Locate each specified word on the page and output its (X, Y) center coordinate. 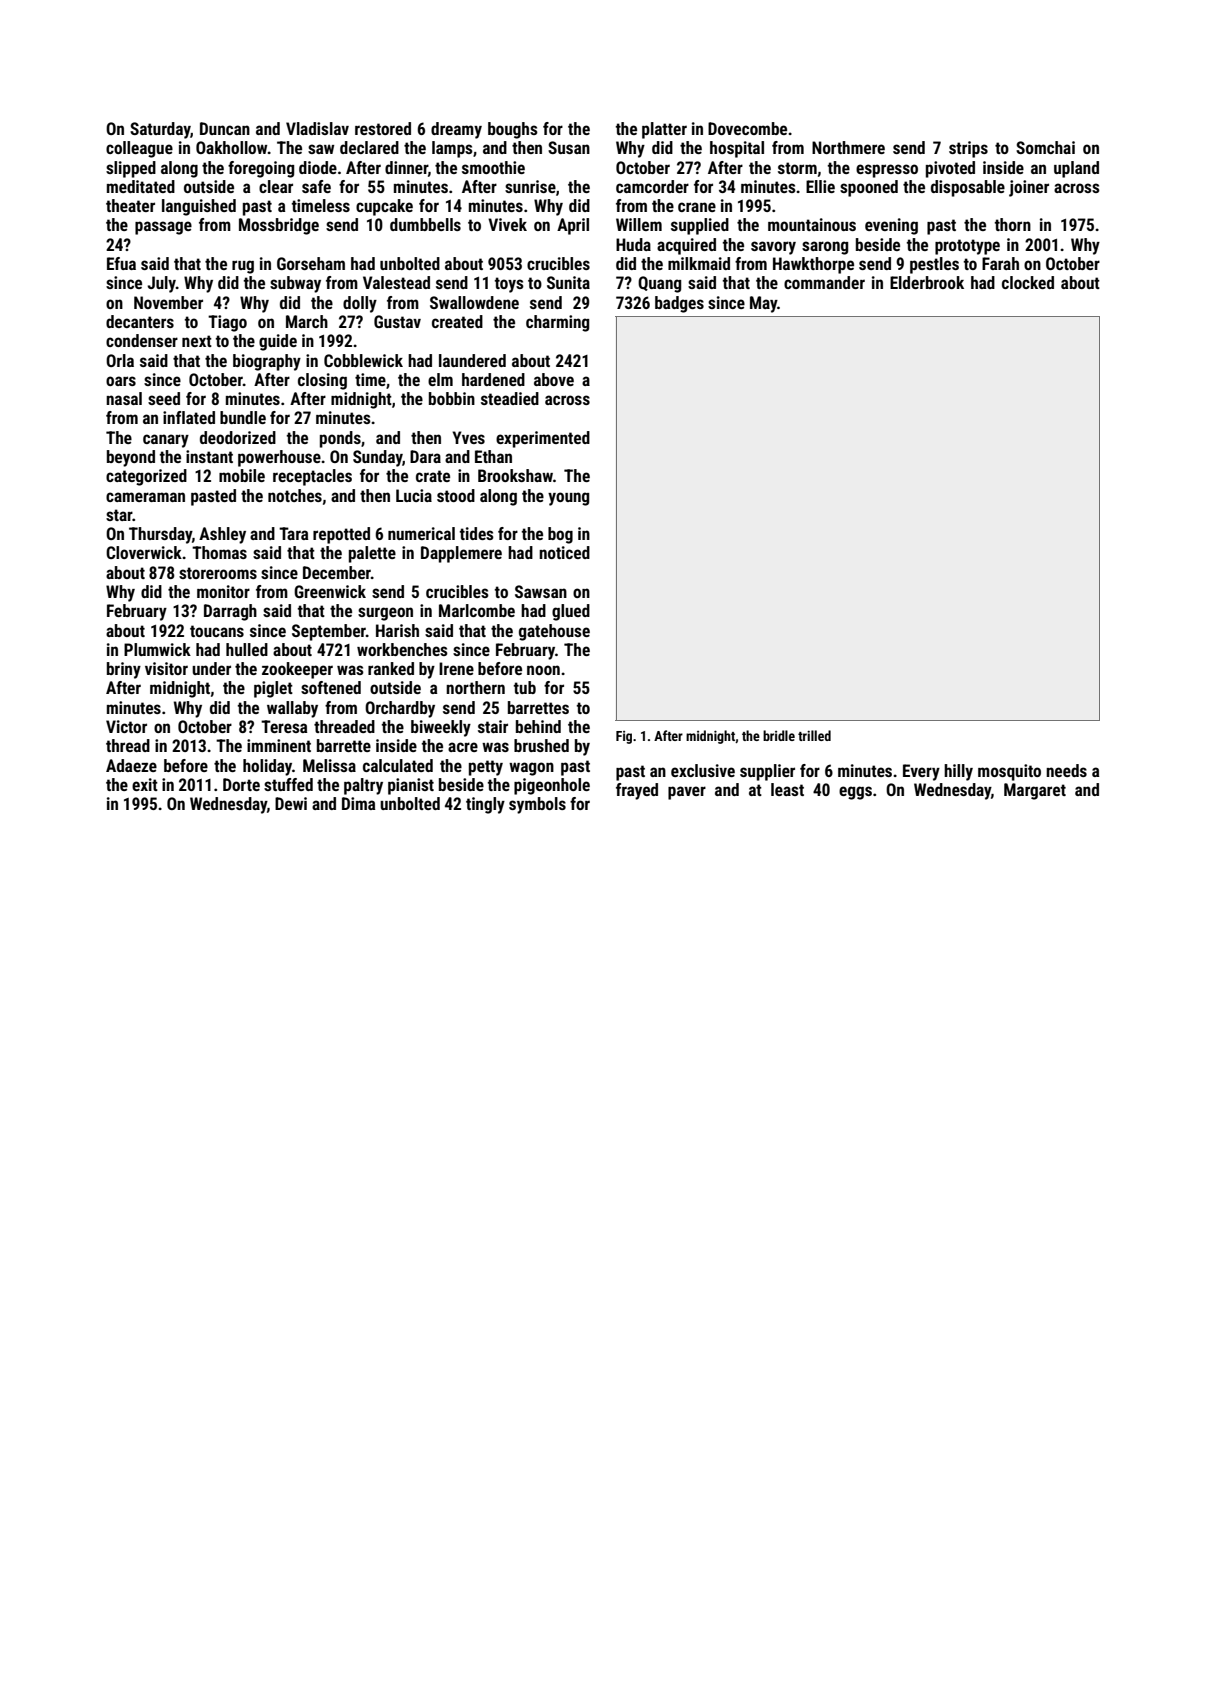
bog (560, 535)
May (763, 304)
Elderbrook (927, 282)
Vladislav (317, 128)
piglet (273, 689)
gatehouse (554, 632)
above (554, 379)
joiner (1029, 188)
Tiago (227, 323)
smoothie (493, 167)
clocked (1028, 282)
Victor (126, 726)
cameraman (145, 497)
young (568, 499)
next (197, 341)
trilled (814, 735)
